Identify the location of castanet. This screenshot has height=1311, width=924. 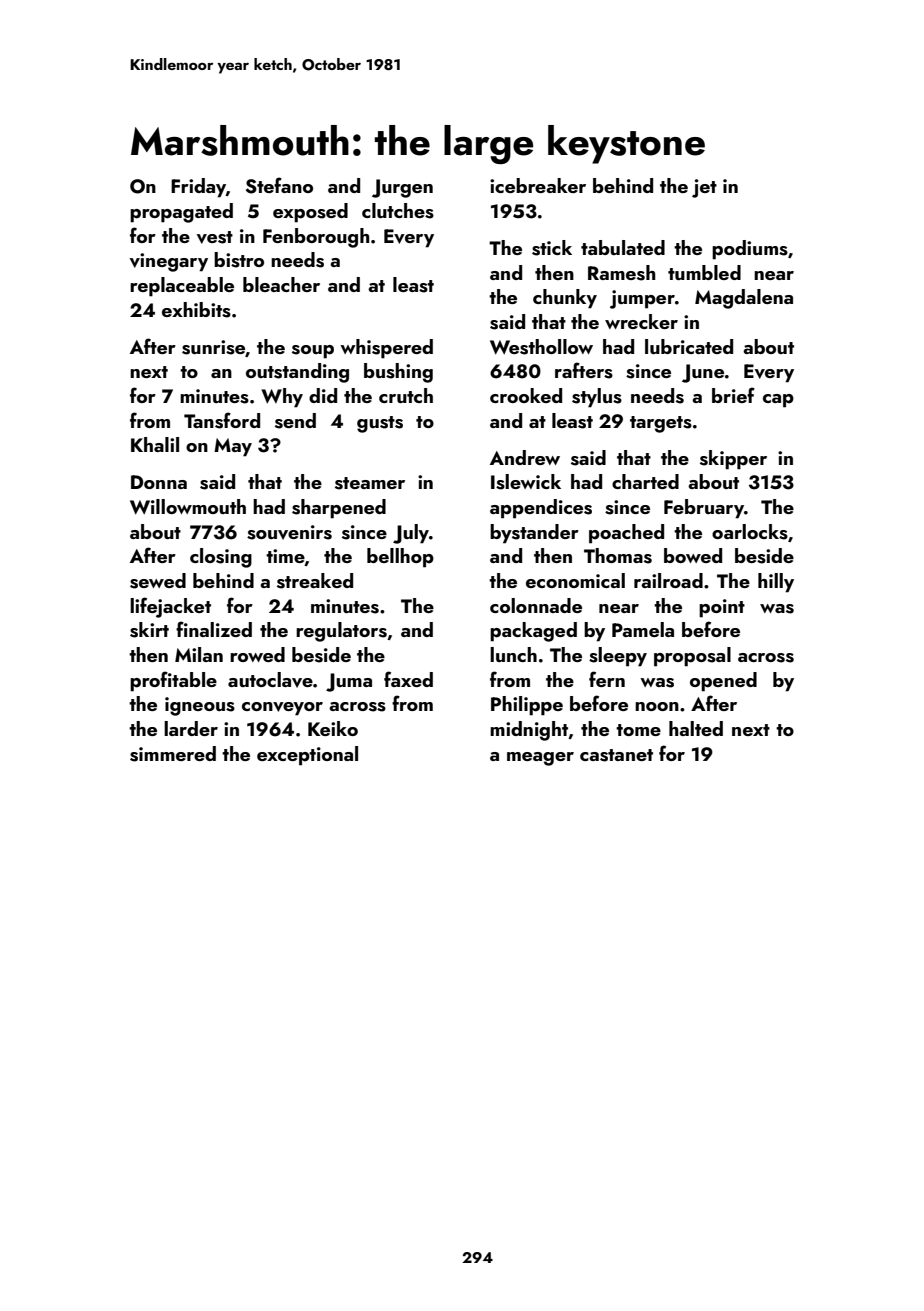
(616, 755).
